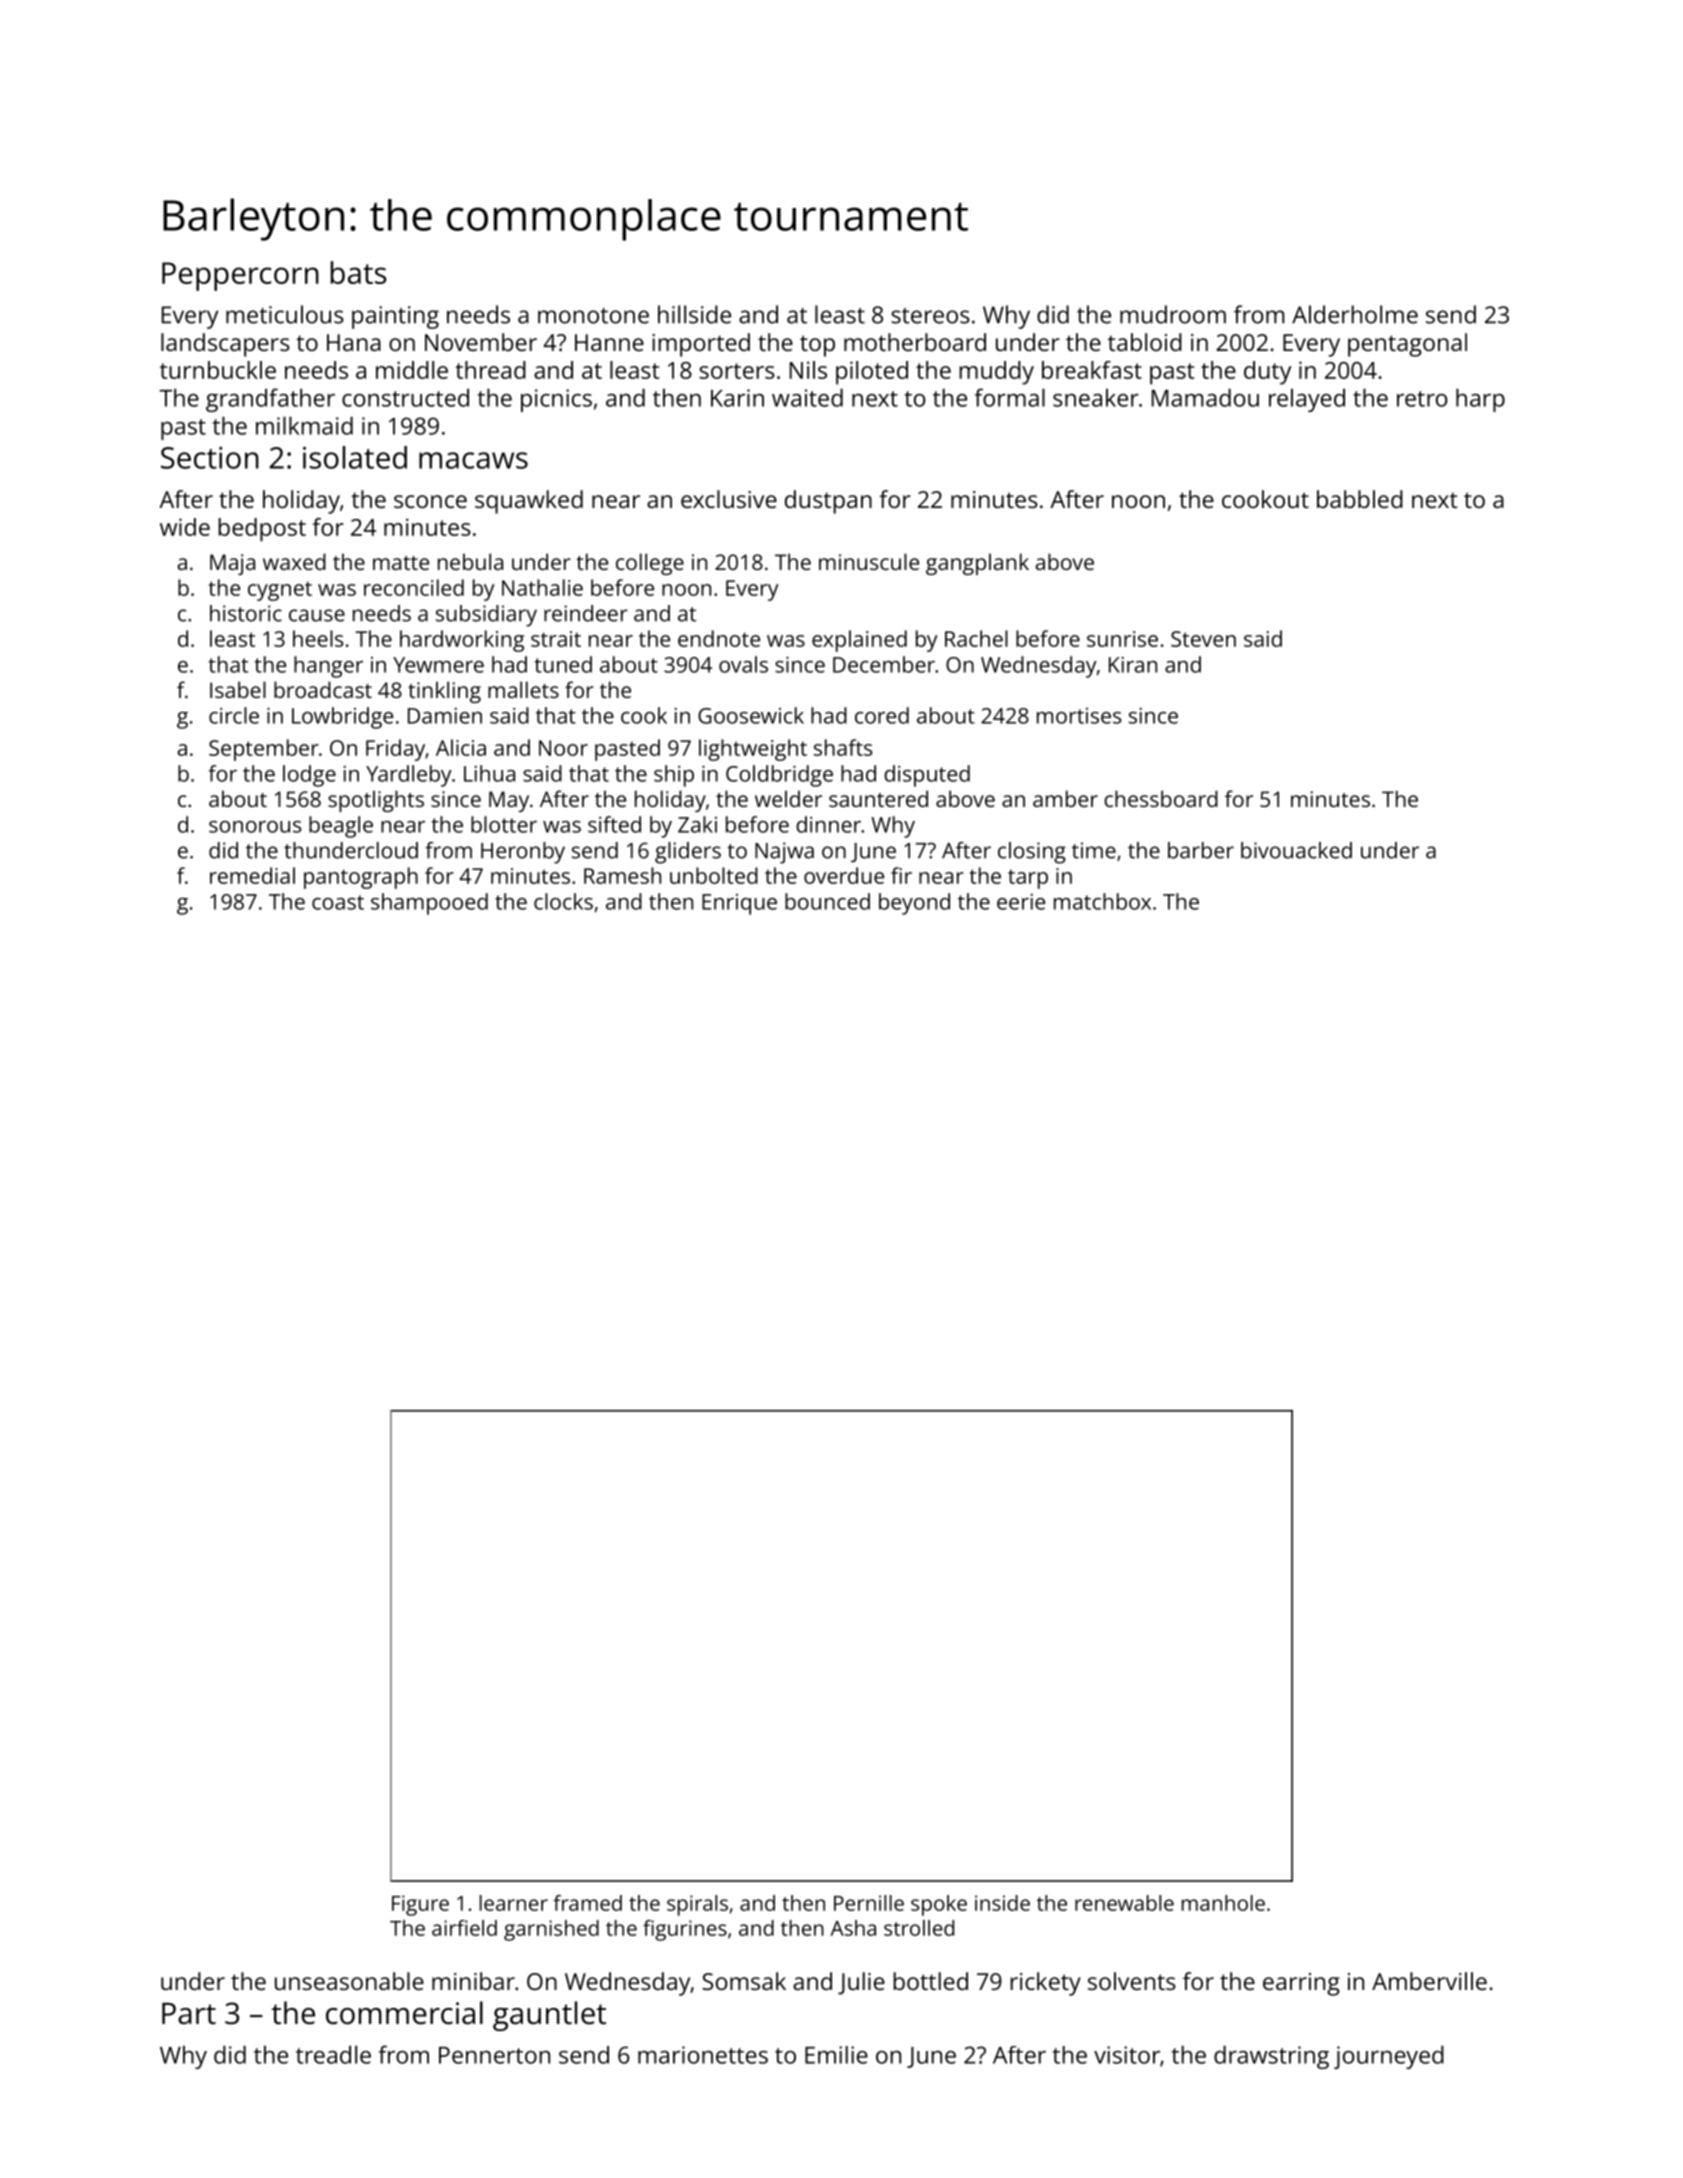 The width and height of the screenshot is (1683, 2178). Describe the element at coordinates (429, 904) in the screenshot. I see `shampooed` at that location.
